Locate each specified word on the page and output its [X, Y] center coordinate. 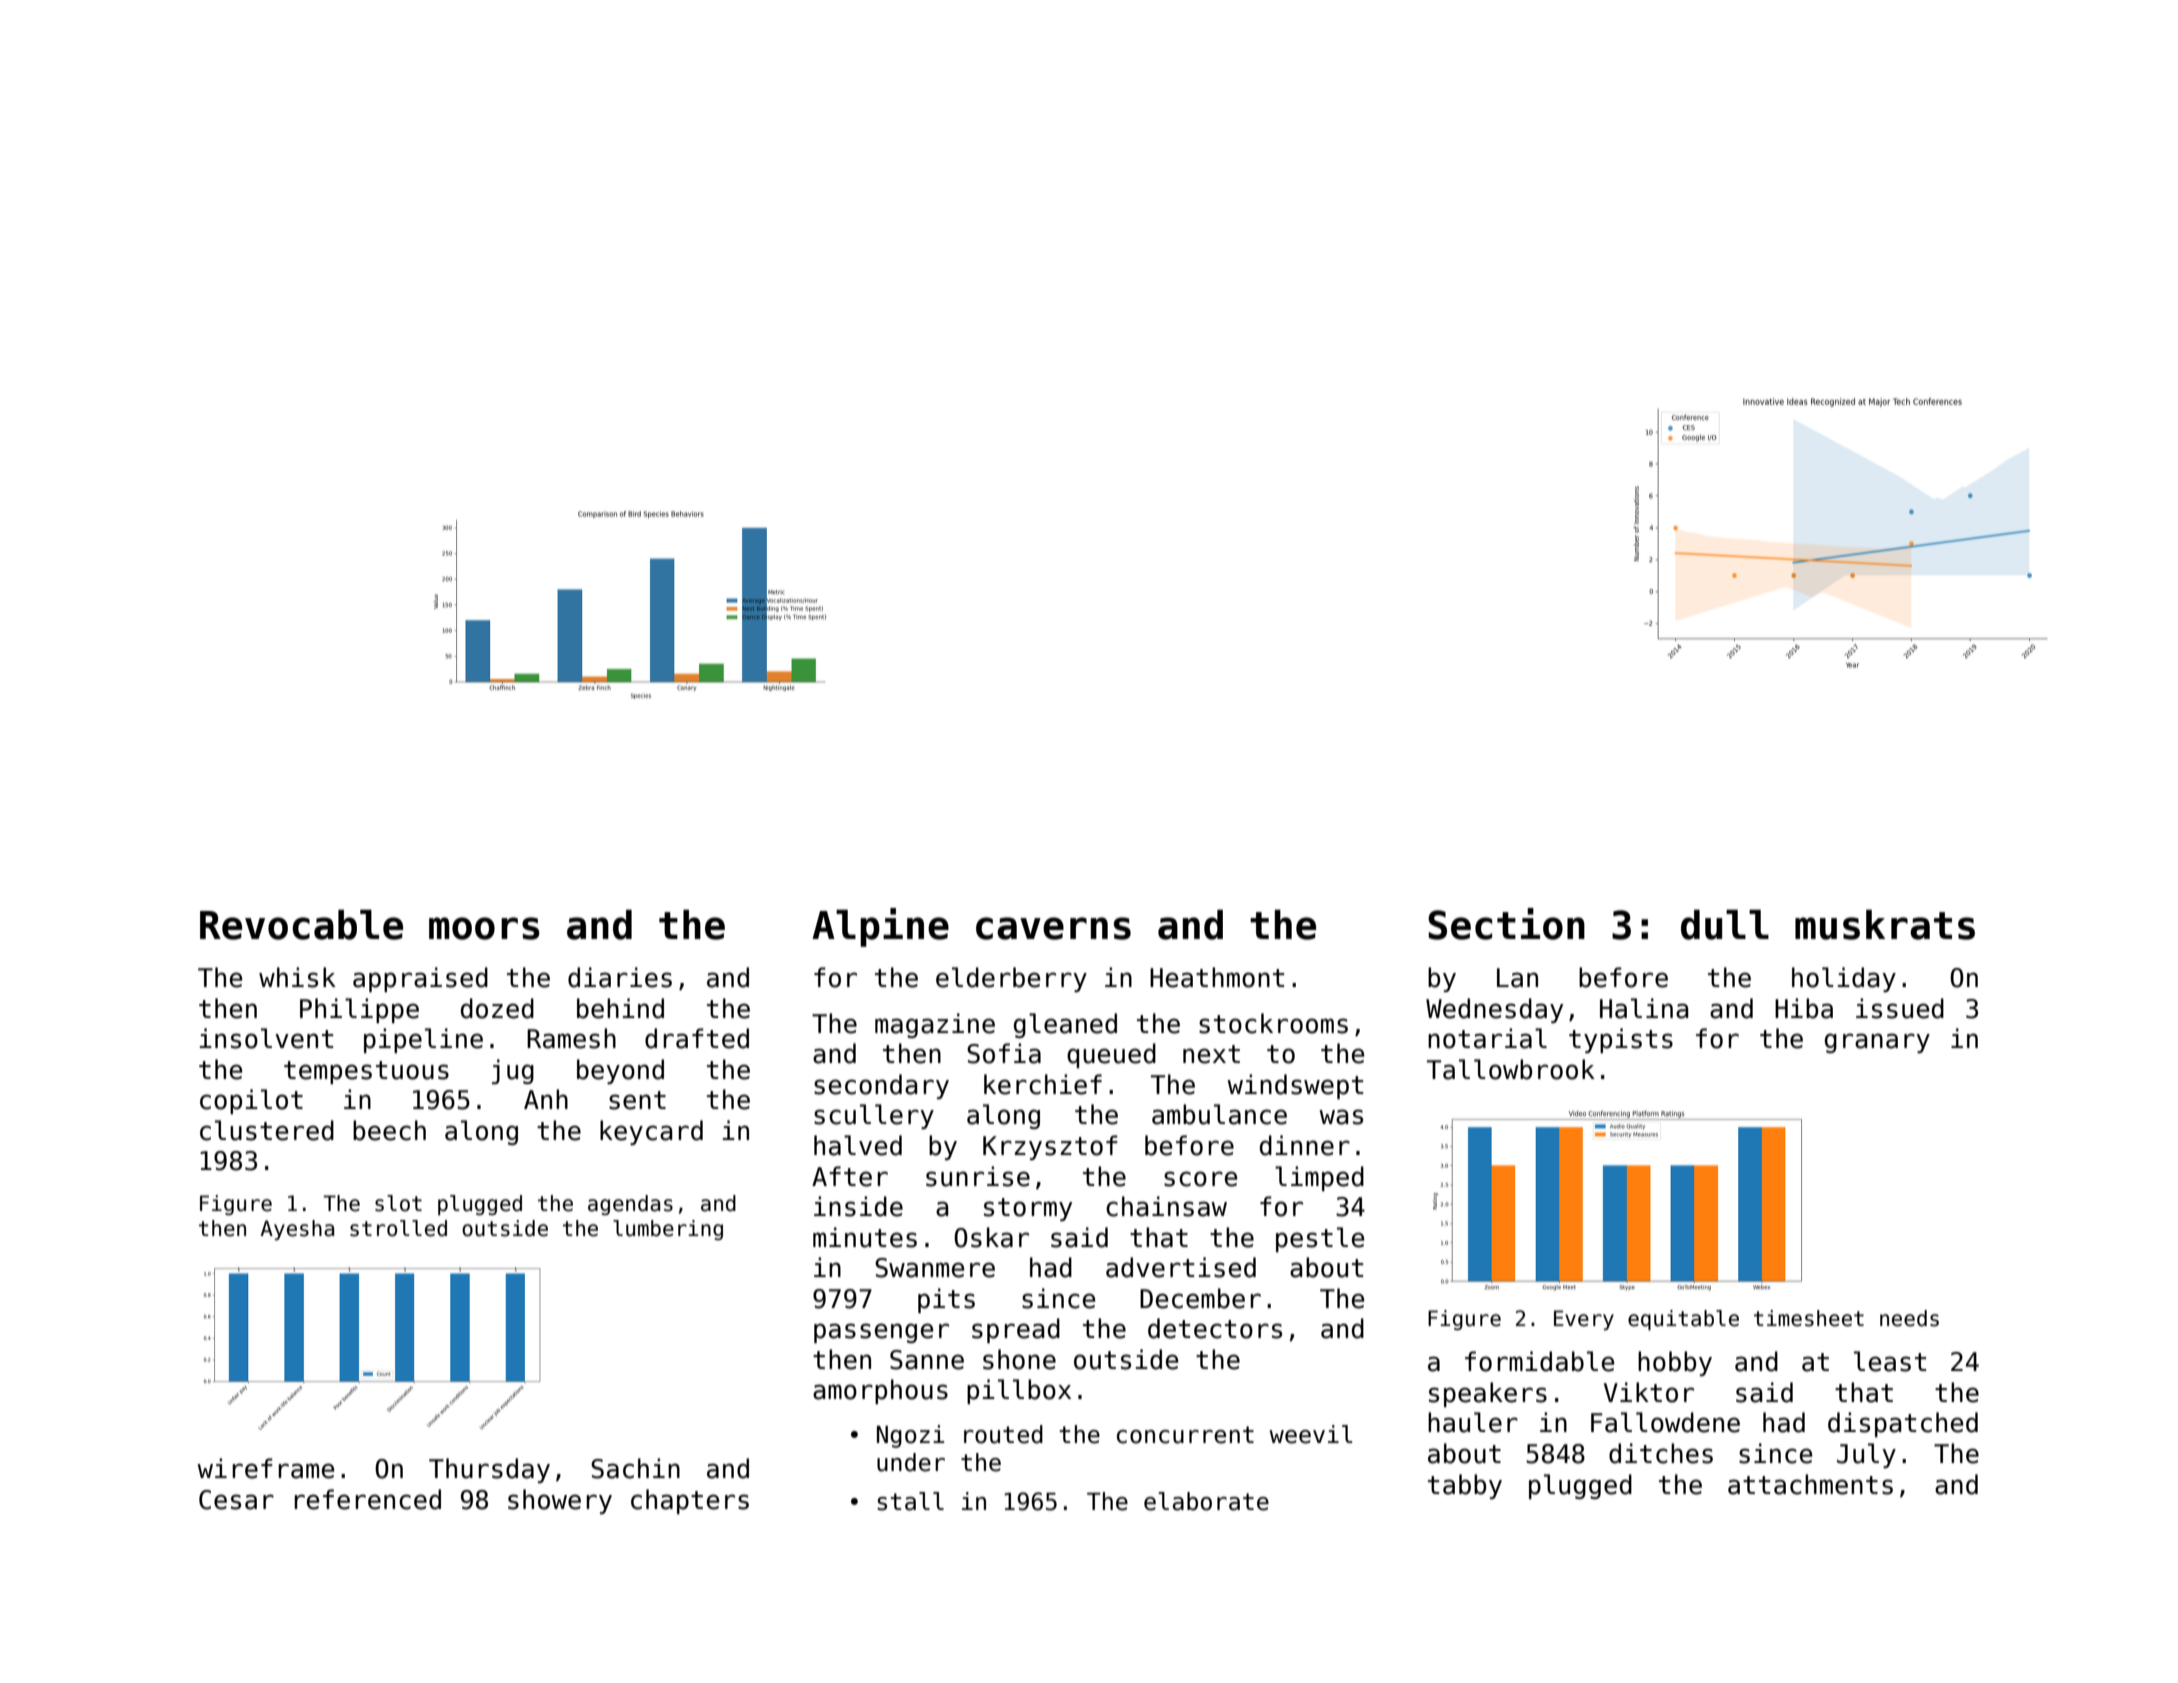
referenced [367, 1499]
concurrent [1185, 1435]
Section [1506, 924]
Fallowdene [1665, 1422]
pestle [1320, 1239]
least [1890, 1361]
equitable [1683, 1320]
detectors [1215, 1328]
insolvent [266, 1038]
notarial [1487, 1038]
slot [398, 1203]
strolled [398, 1228]
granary [1877, 1043]
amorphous [880, 1391]
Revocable [301, 924]
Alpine [880, 927]
